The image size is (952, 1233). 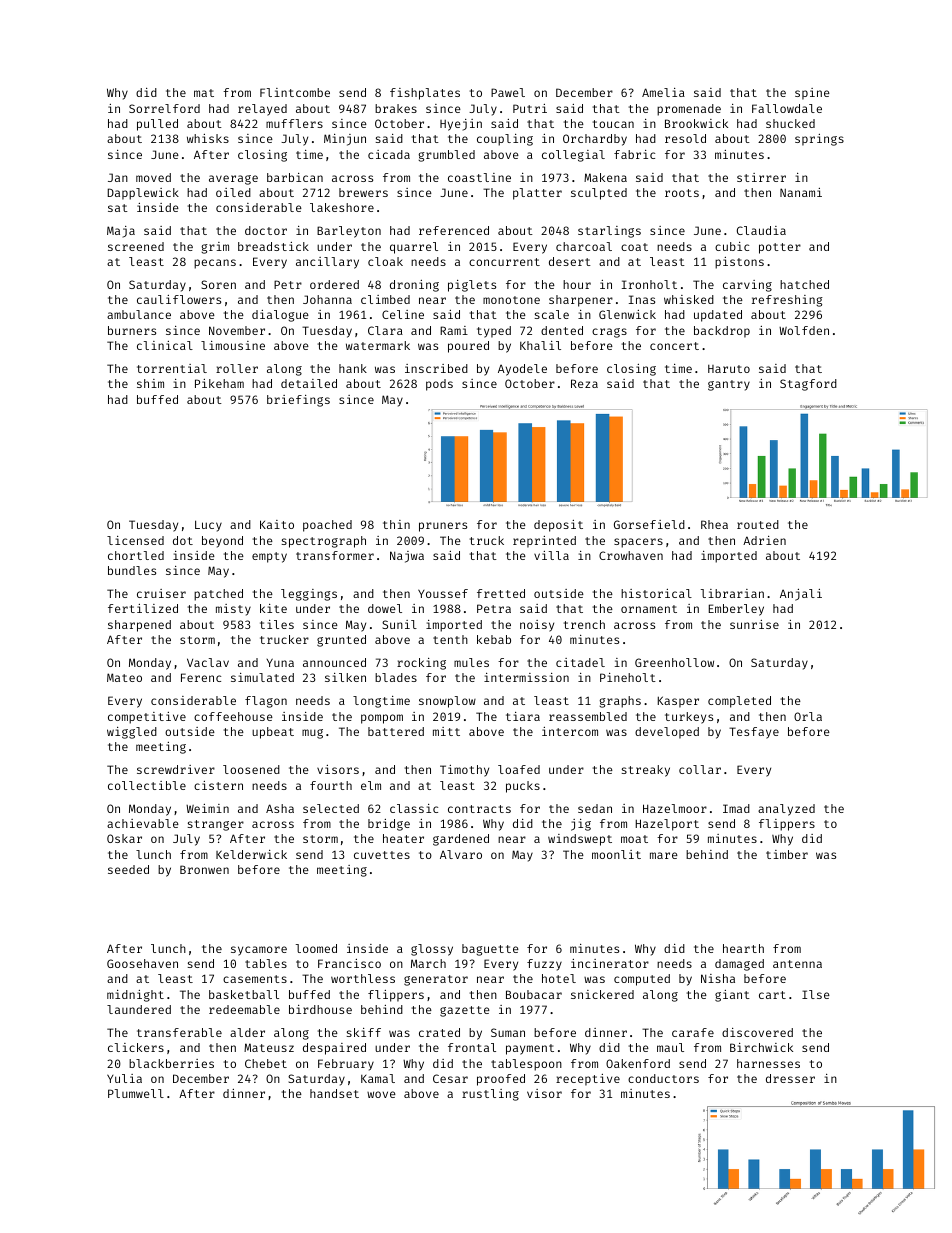 What do you see at coordinates (732, 246) in the page?
I see `cubic` at bounding box center [732, 246].
